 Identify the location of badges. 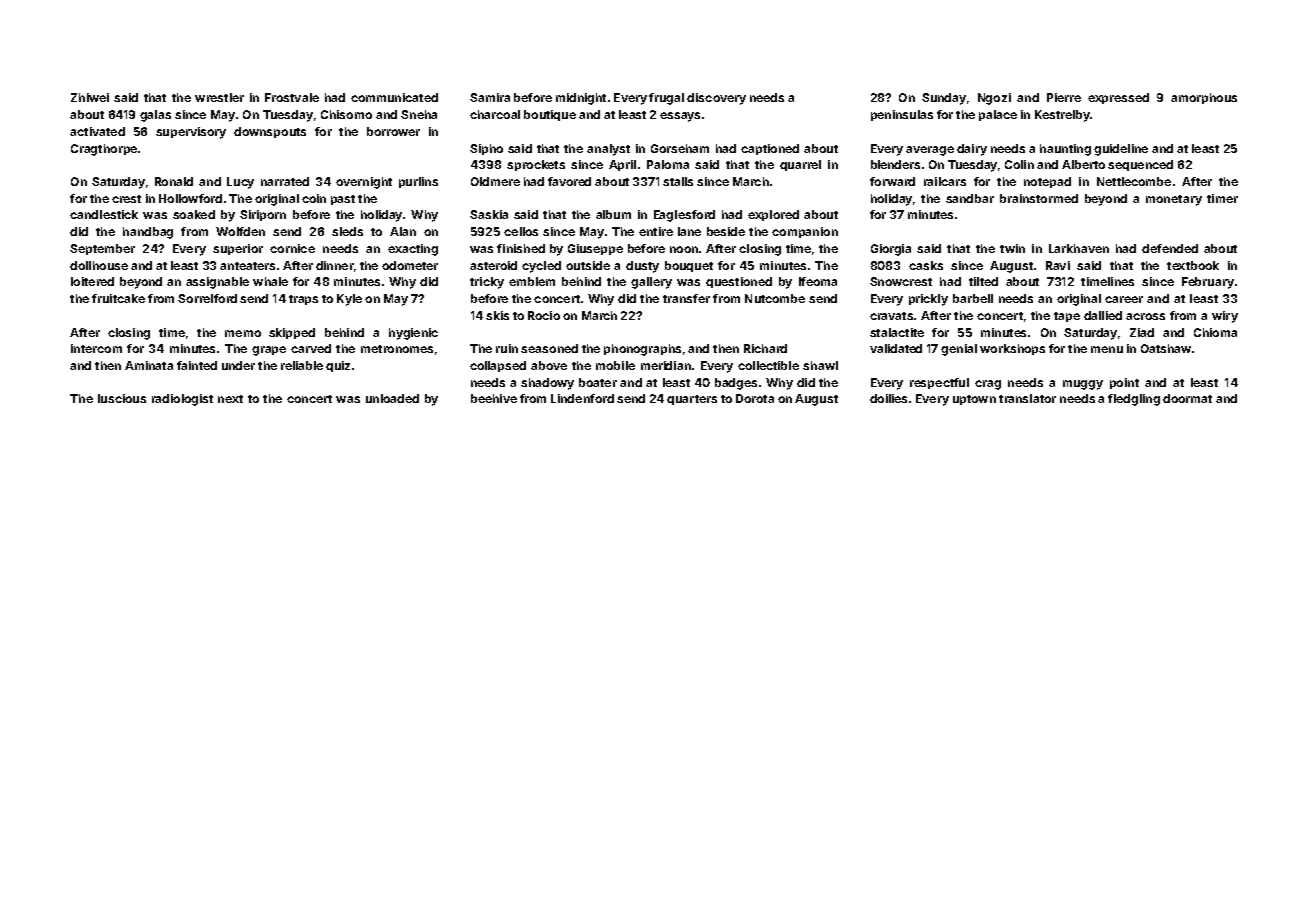
(736, 384).
